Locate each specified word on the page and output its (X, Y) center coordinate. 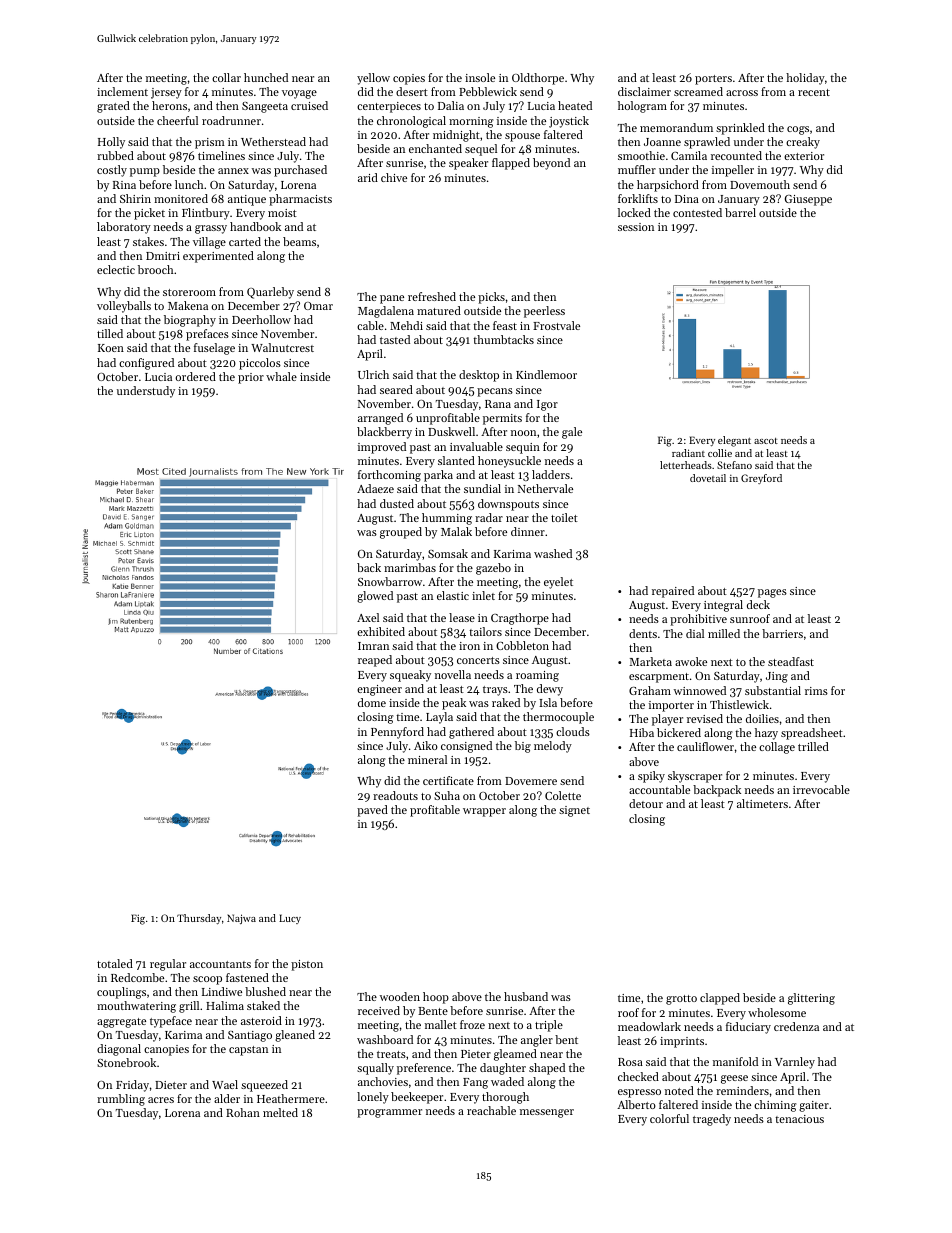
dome (372, 702)
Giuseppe (808, 200)
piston (307, 965)
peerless (544, 312)
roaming (537, 676)
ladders (551, 474)
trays (495, 691)
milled (724, 633)
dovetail (708, 478)
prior (251, 378)
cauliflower (705, 746)
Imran (373, 646)
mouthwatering (136, 1007)
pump (145, 172)
